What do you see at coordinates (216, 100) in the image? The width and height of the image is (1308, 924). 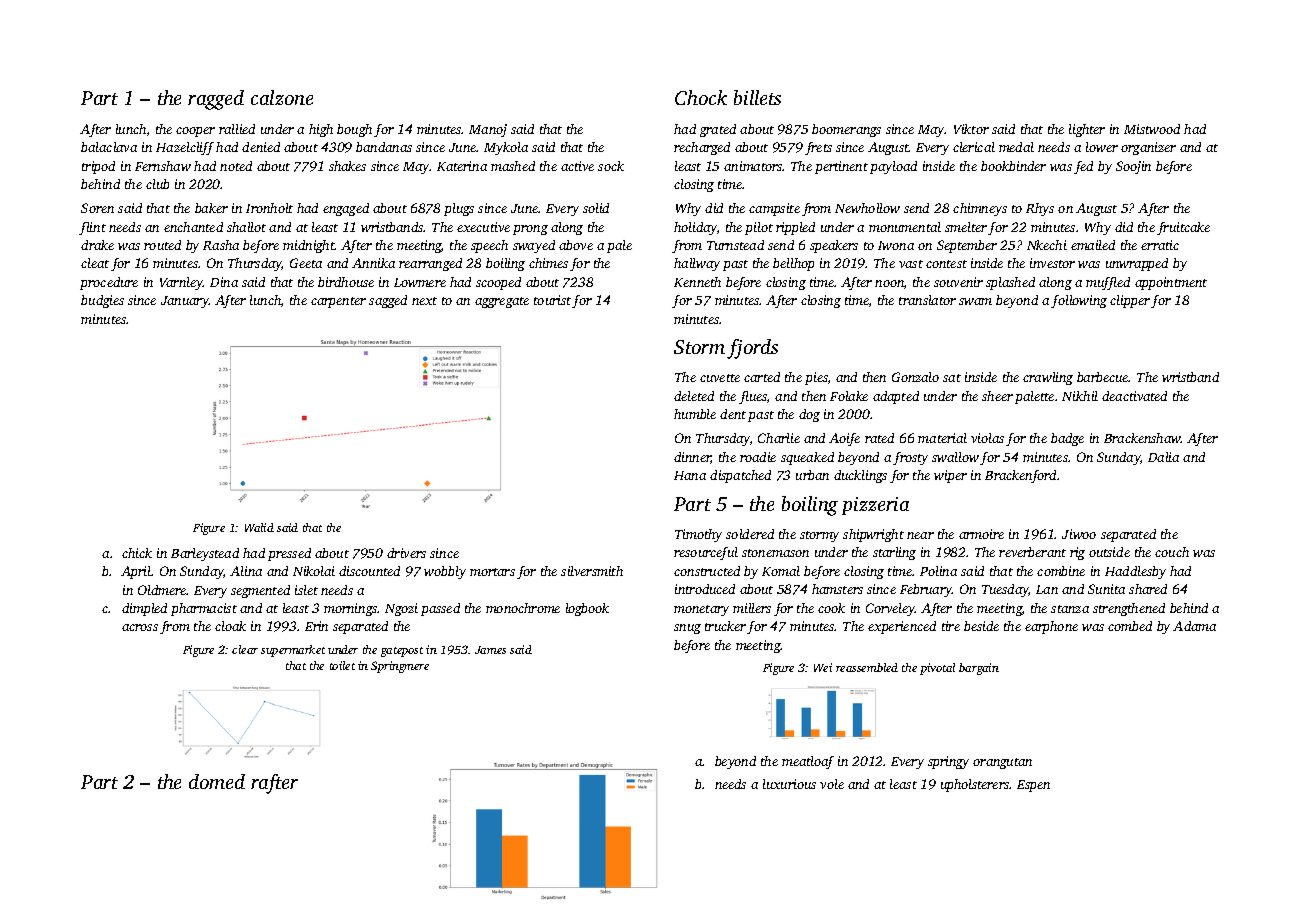 I see `ragged` at bounding box center [216, 100].
